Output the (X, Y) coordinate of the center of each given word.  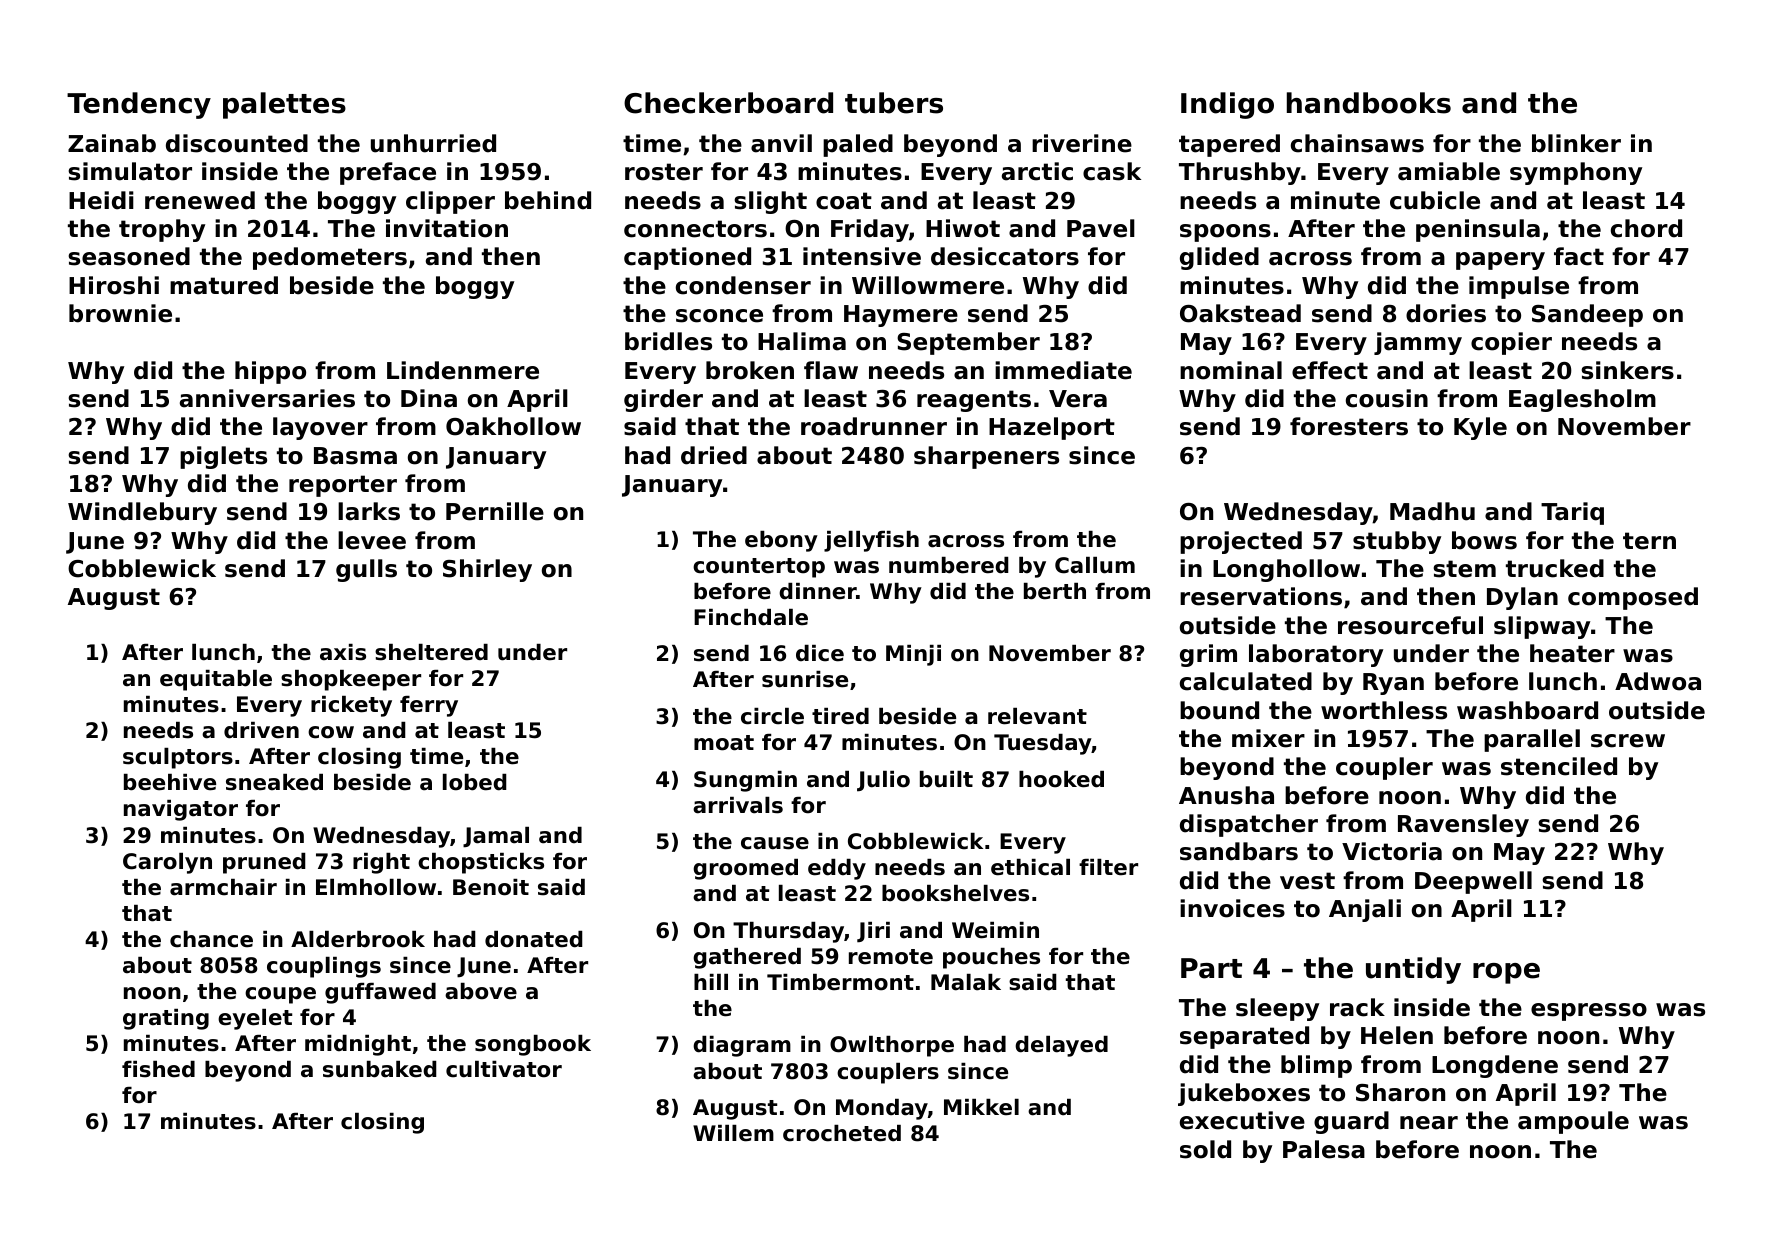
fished (158, 1069)
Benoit (491, 887)
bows (1484, 540)
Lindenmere (463, 370)
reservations (1261, 596)
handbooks (1369, 103)
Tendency (139, 105)
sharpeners (986, 457)
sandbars (1239, 851)
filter (1108, 867)
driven (261, 730)
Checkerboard (728, 103)
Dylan (1522, 598)
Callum (1095, 565)
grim (1208, 655)
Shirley (487, 570)
